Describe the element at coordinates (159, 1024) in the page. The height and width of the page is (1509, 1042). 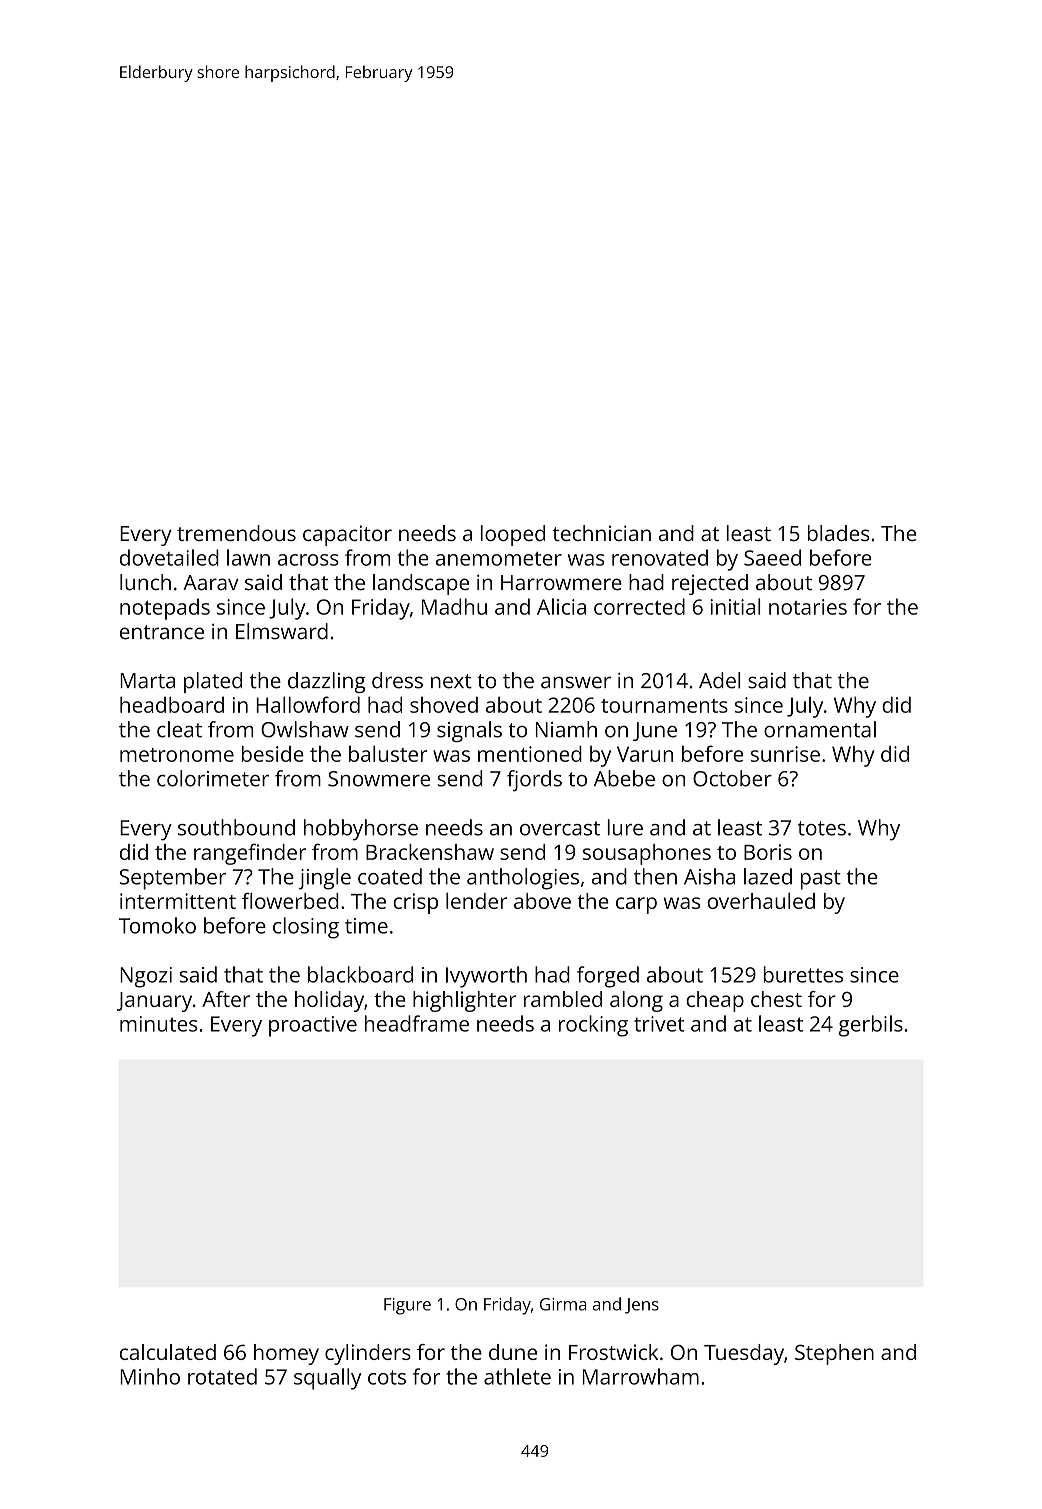
I see `minutes` at that location.
